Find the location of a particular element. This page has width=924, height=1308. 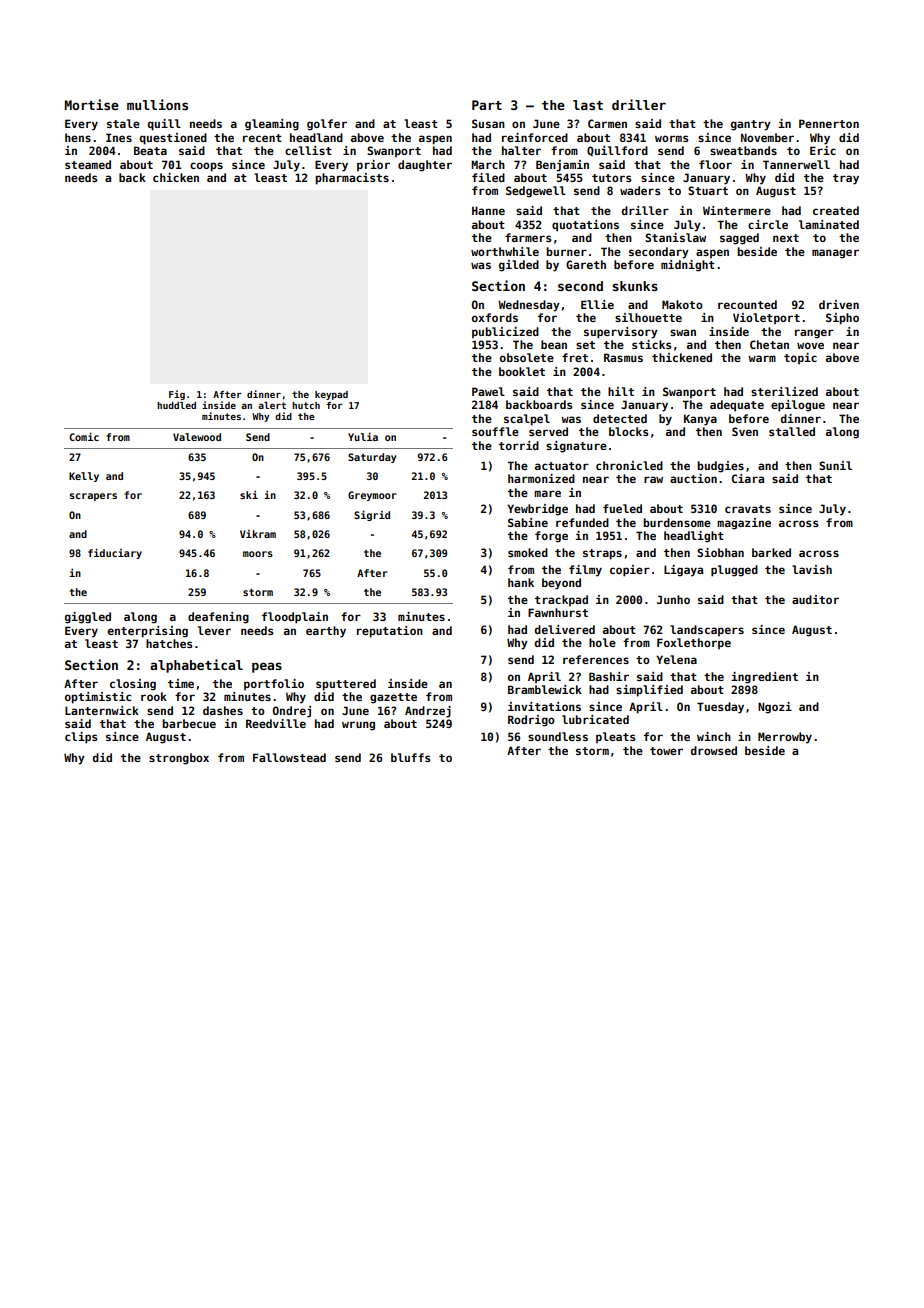

Pawel is located at coordinates (488, 391).
